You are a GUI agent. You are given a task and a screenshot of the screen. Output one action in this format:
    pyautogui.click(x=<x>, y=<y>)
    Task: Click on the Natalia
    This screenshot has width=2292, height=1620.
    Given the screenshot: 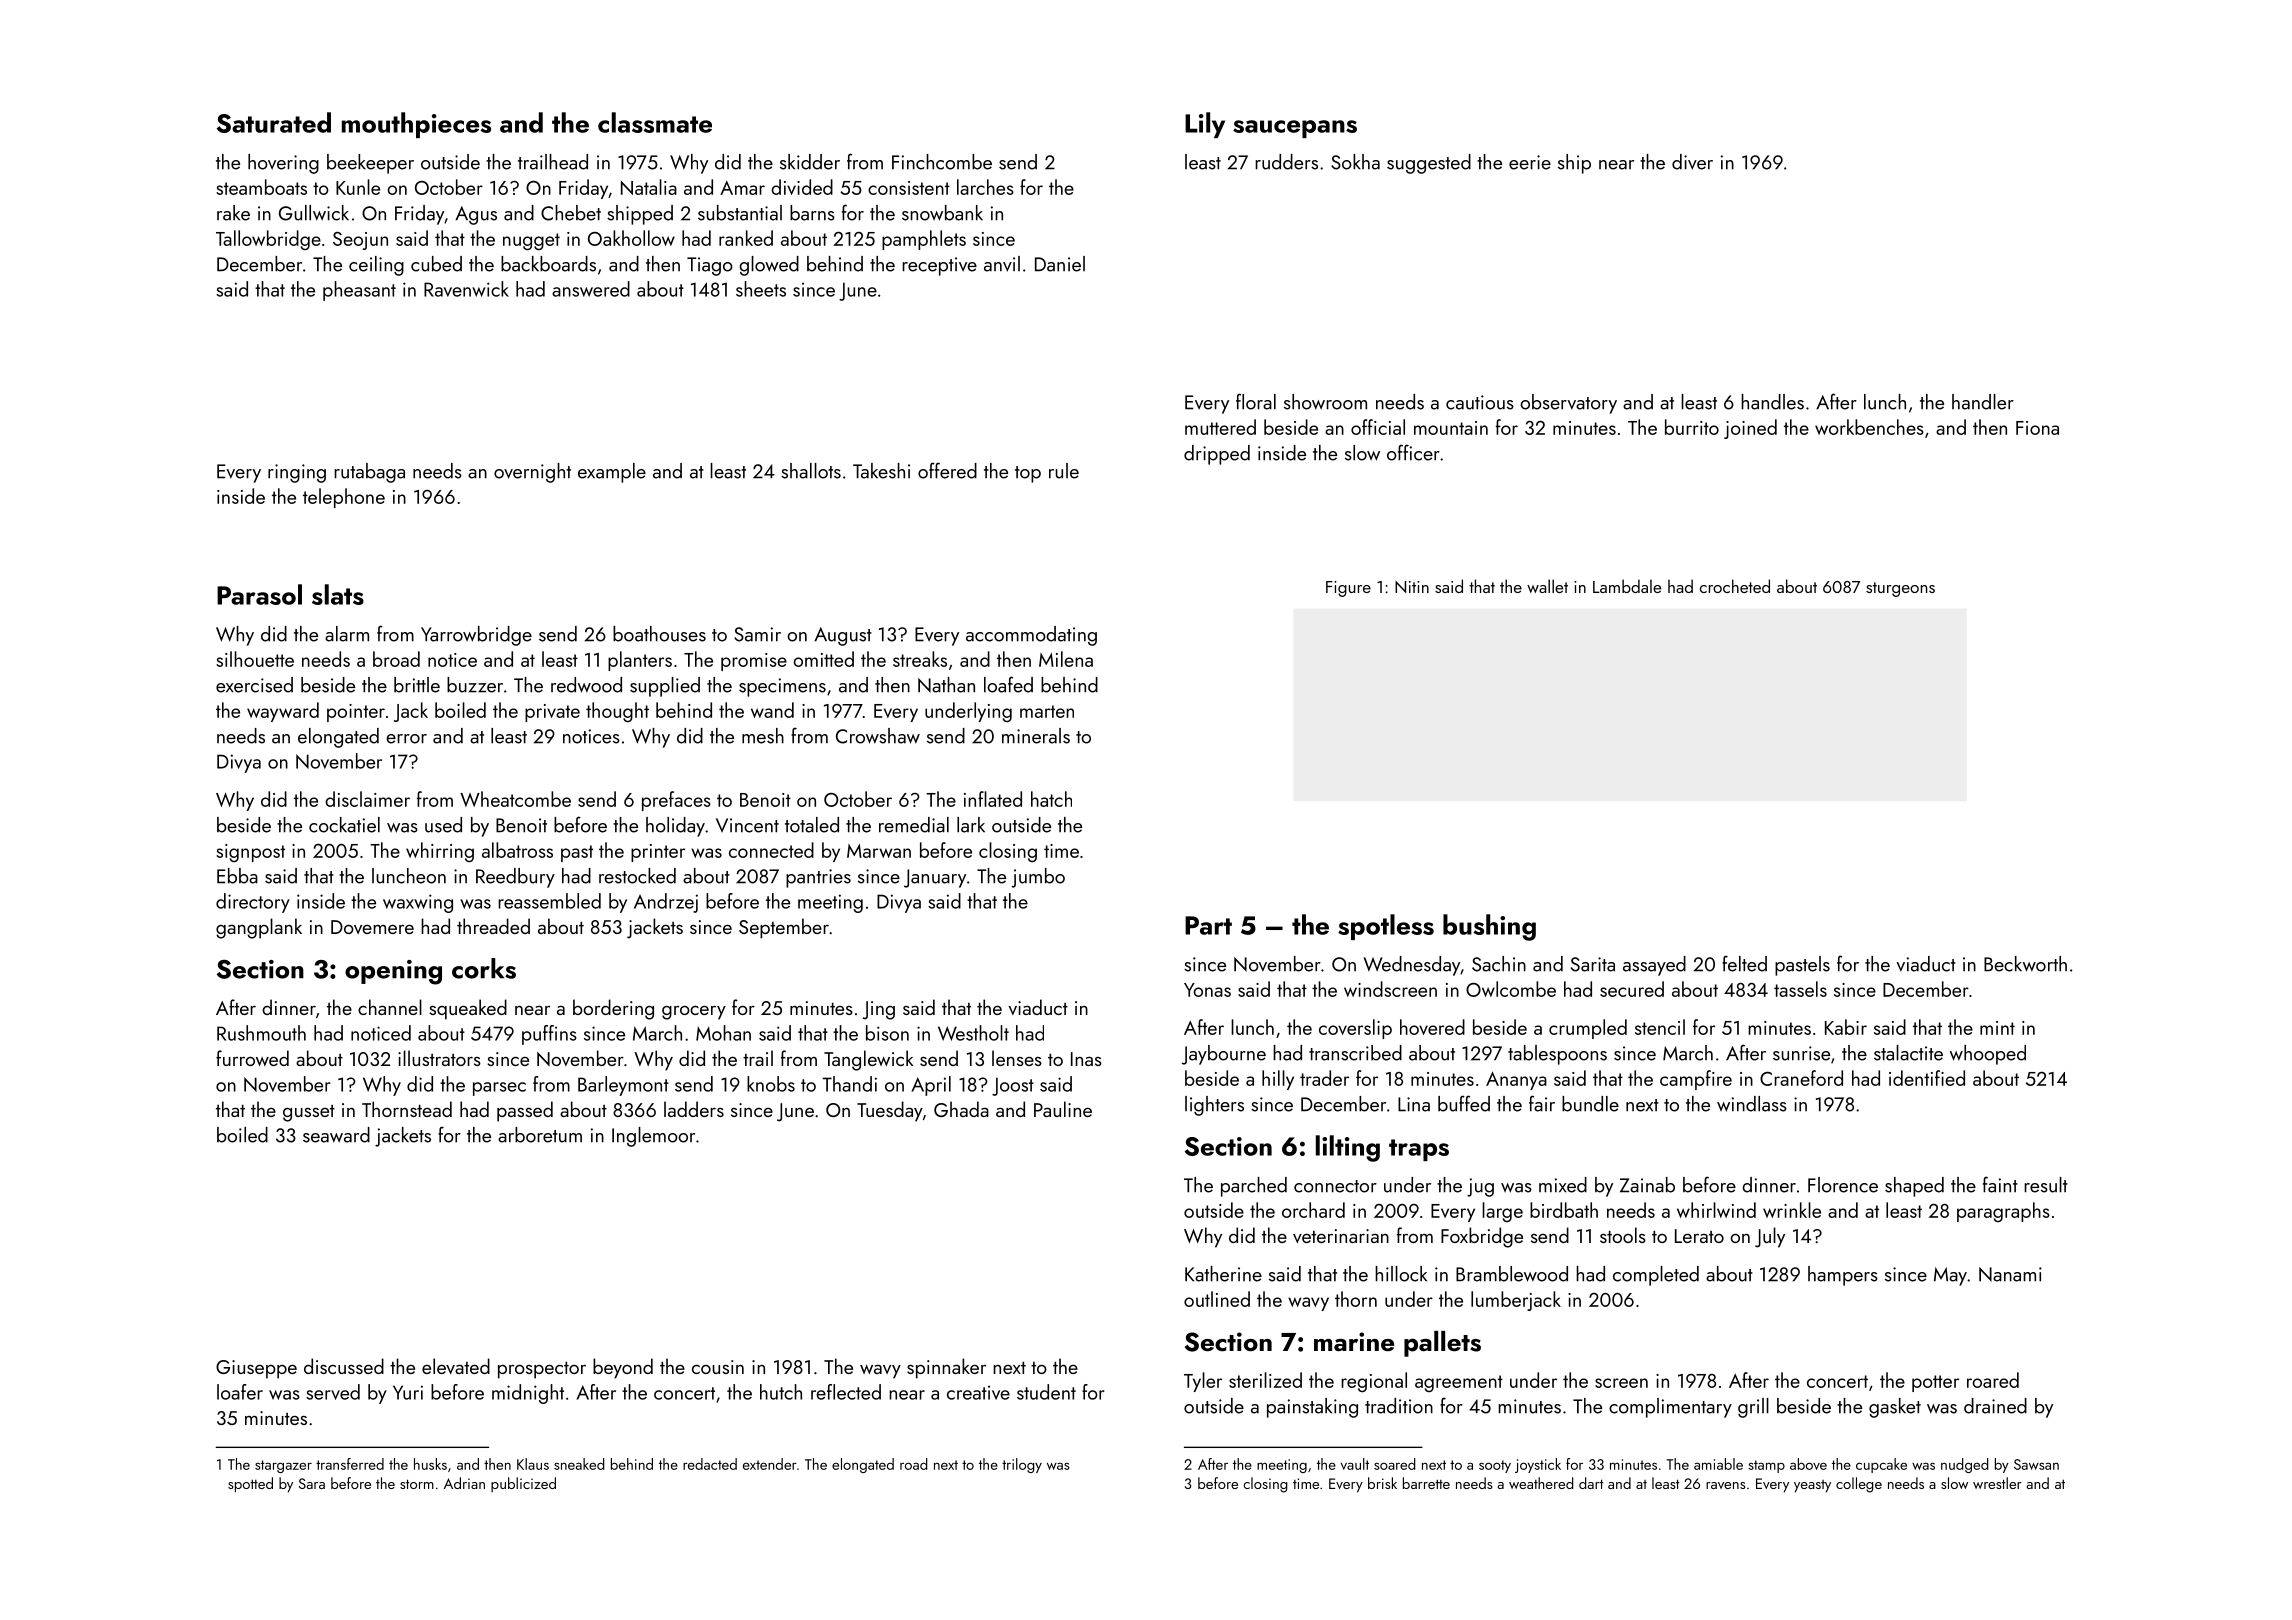 What is the action you would take?
    pyautogui.click(x=649, y=187)
